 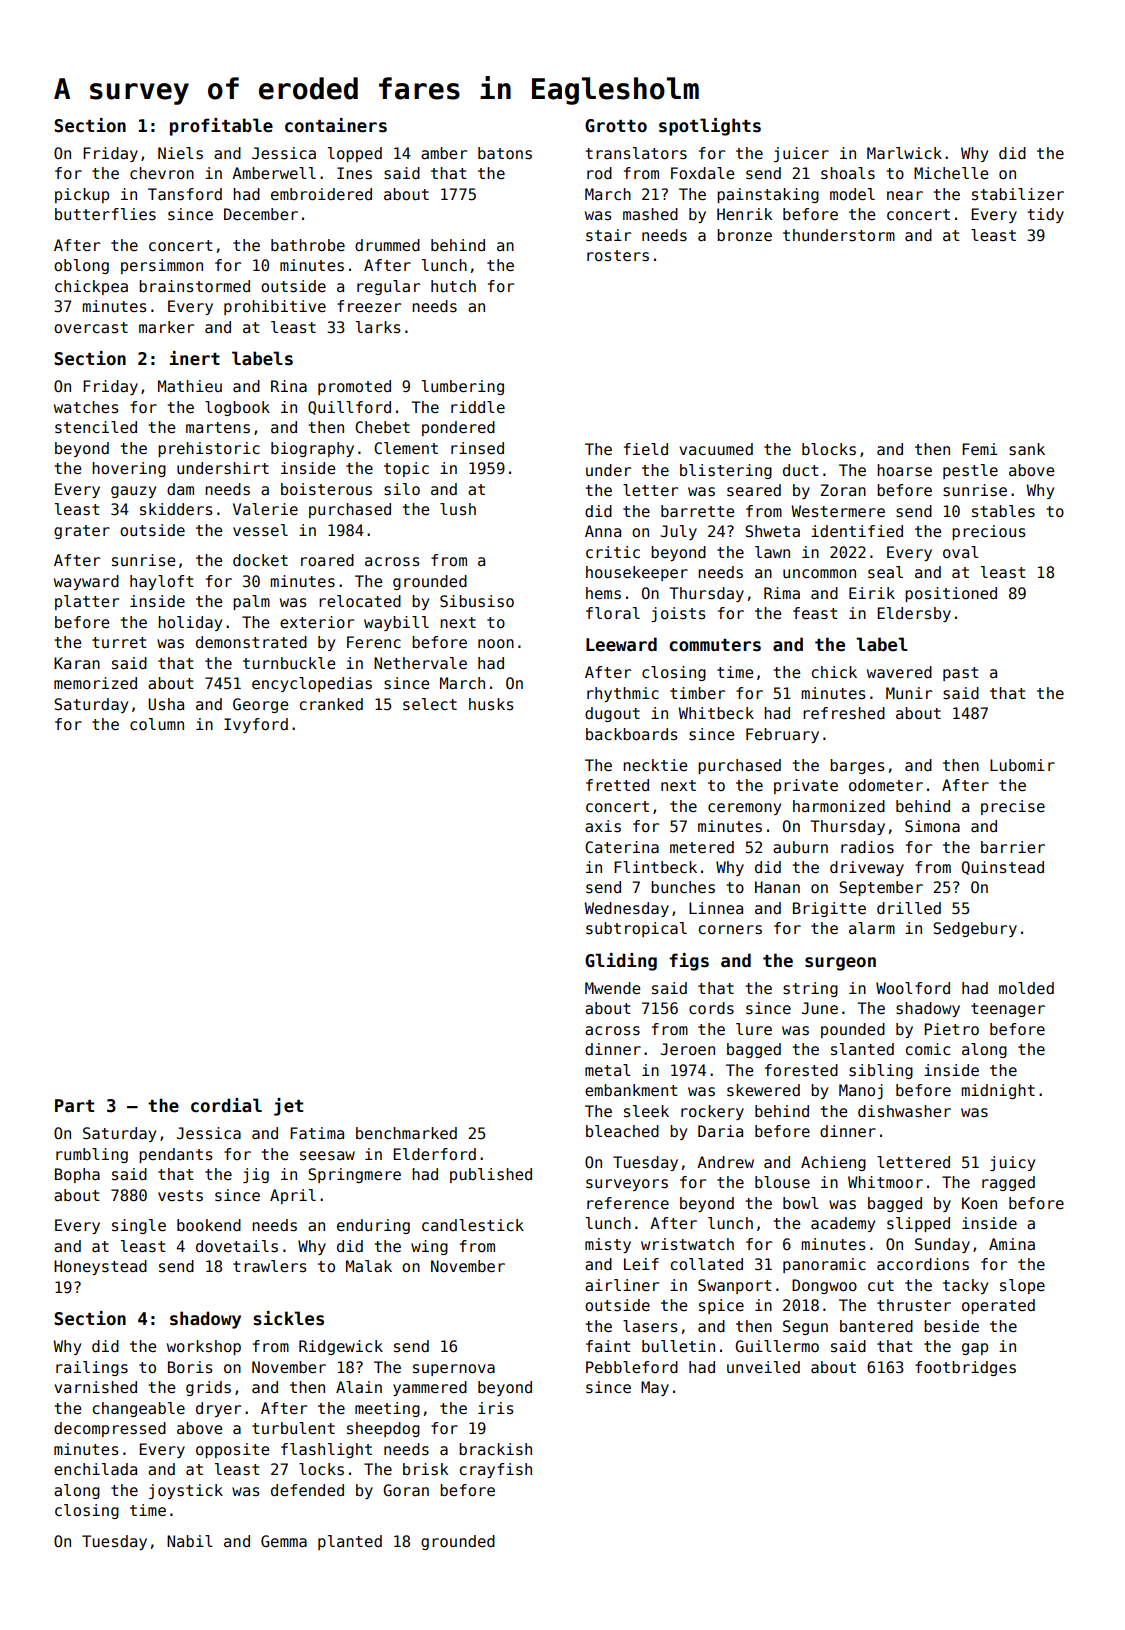 I want to click on prohibitive, so click(x=275, y=307).
